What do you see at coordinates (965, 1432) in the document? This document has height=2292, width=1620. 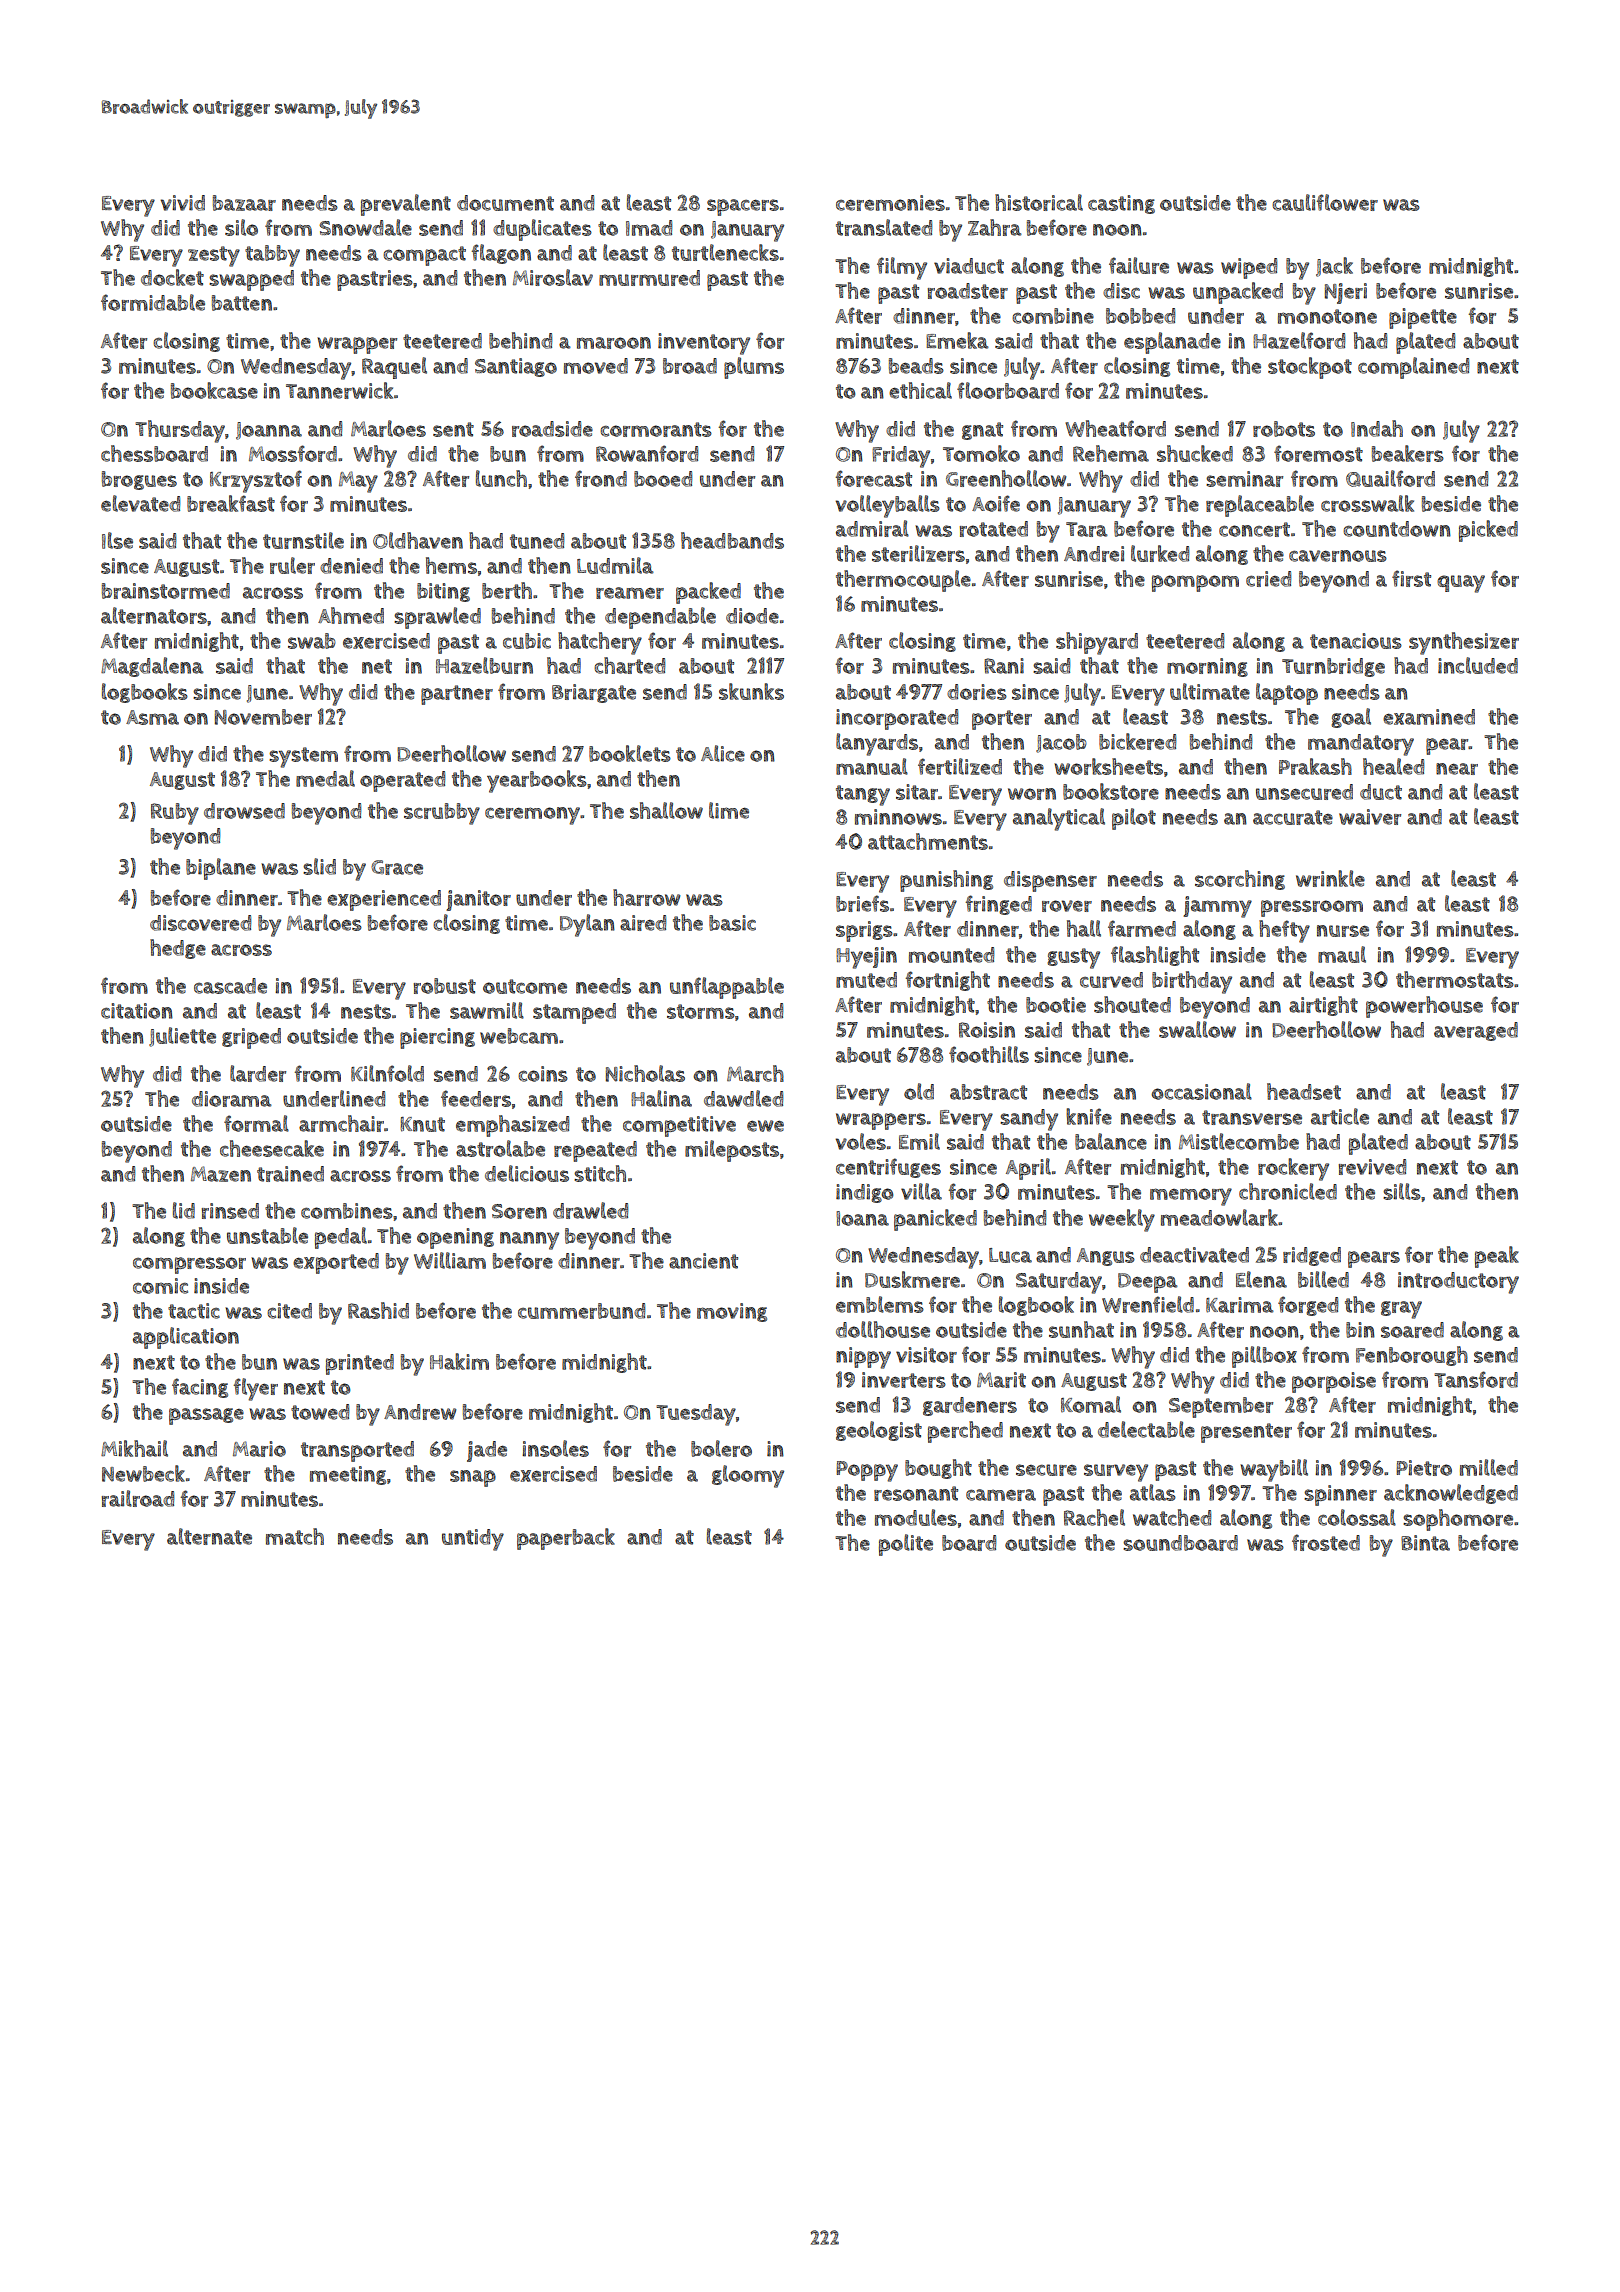 I see `perched` at bounding box center [965, 1432].
